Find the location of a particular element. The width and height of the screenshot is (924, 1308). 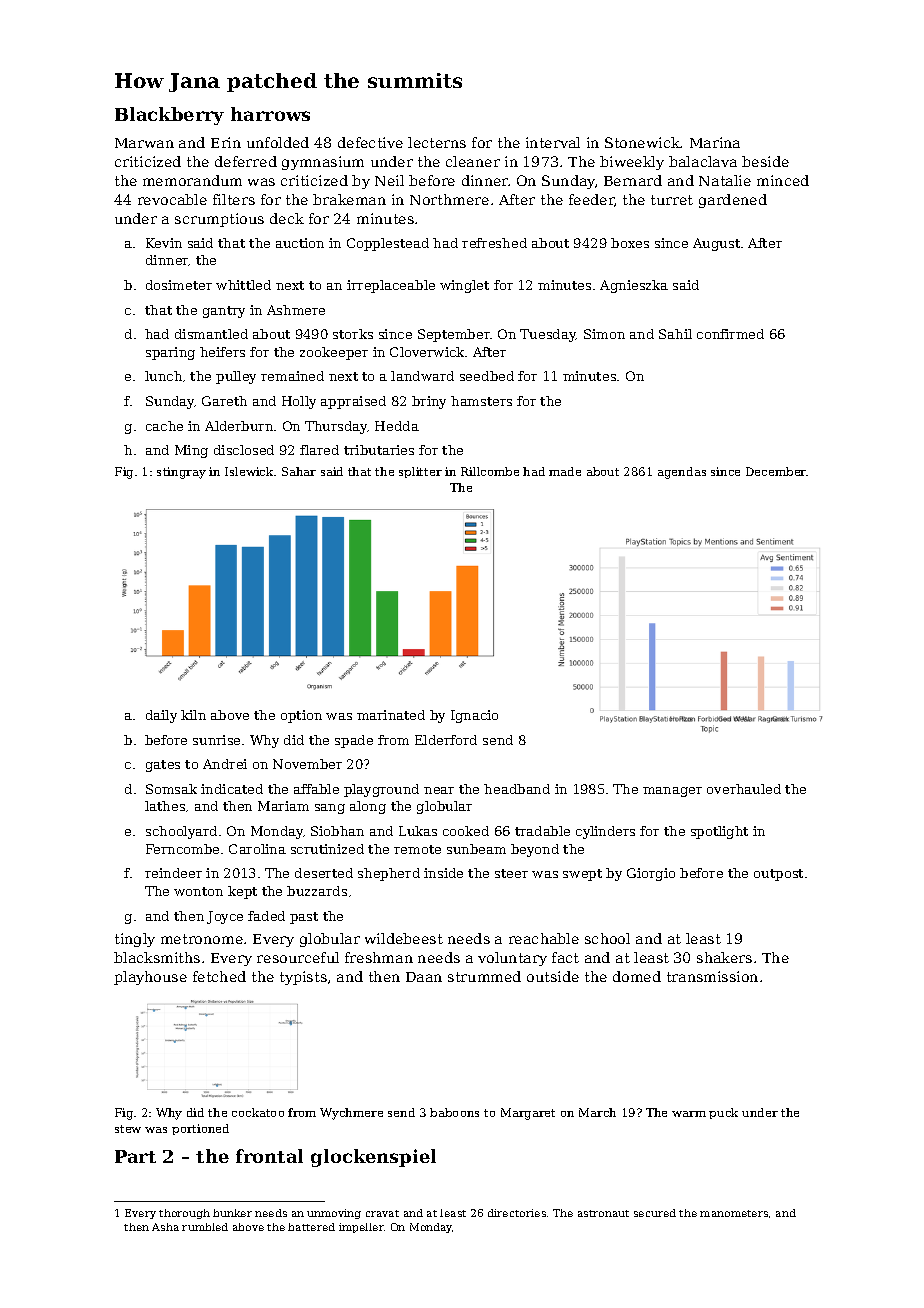

cache is located at coordinates (164, 426).
